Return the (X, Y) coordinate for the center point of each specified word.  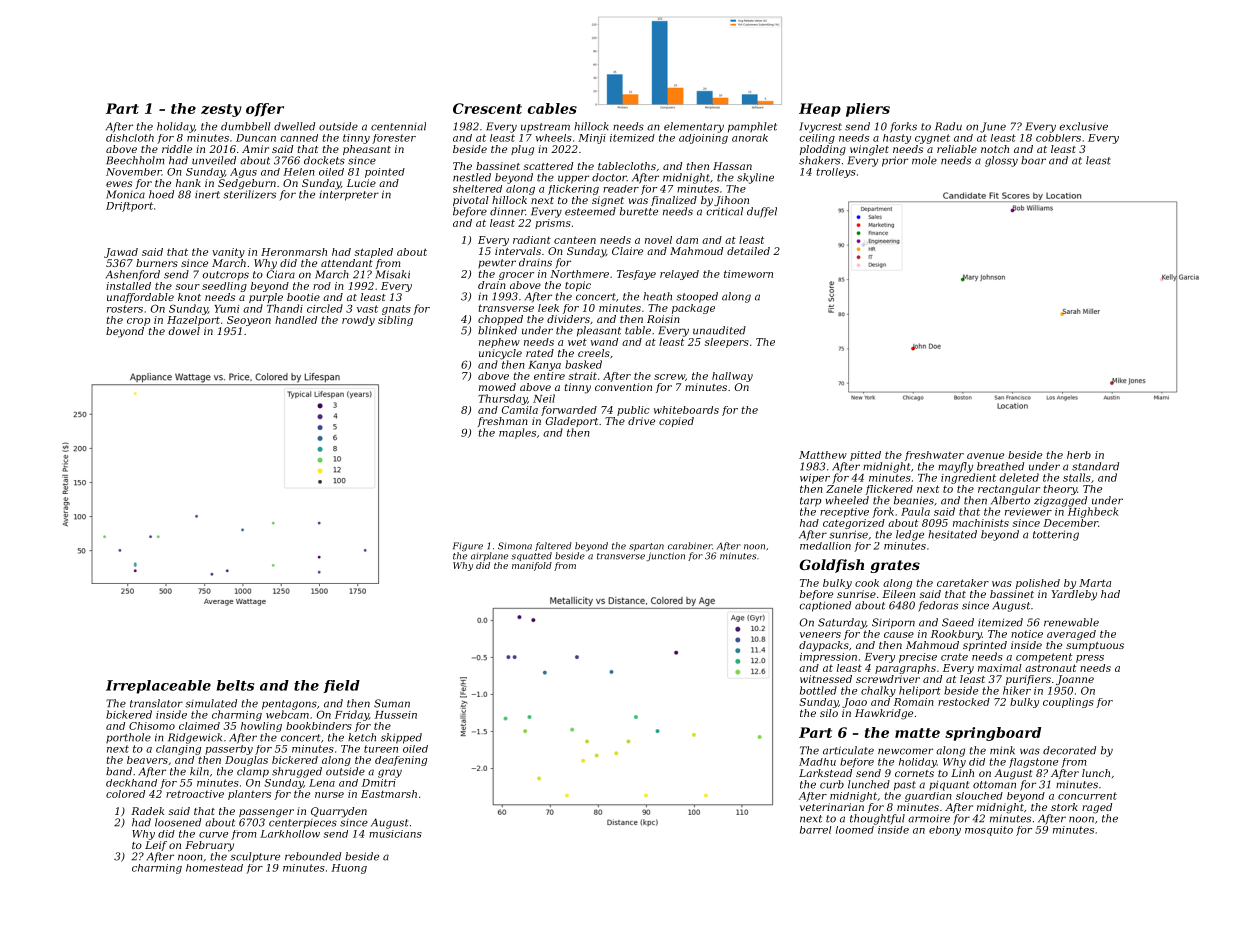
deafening (401, 761)
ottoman (994, 785)
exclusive (1083, 126)
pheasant (367, 150)
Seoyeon (249, 321)
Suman (392, 703)
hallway (732, 377)
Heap (820, 110)
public (633, 411)
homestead (214, 868)
